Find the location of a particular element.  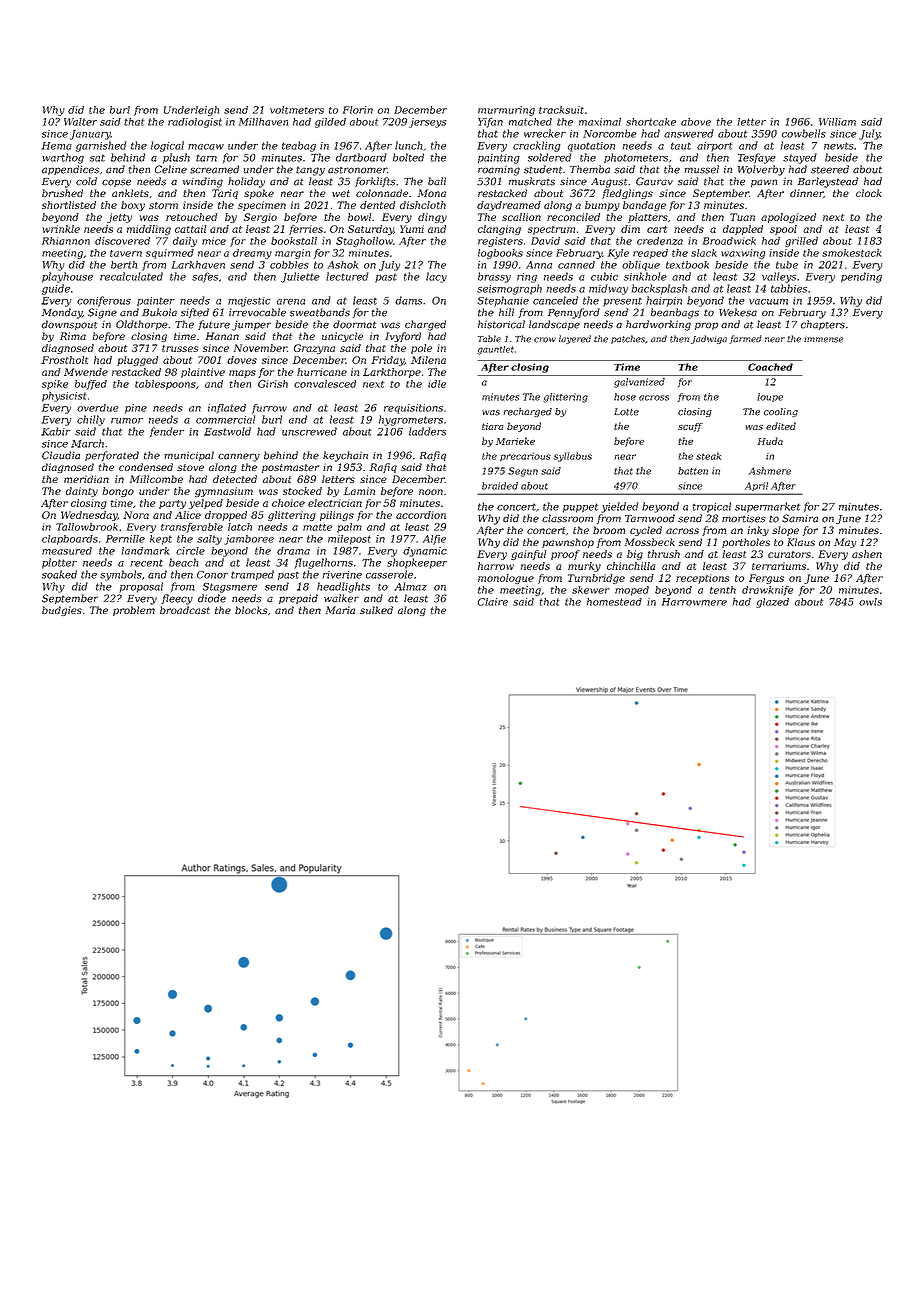

milepost is located at coordinates (349, 540).
